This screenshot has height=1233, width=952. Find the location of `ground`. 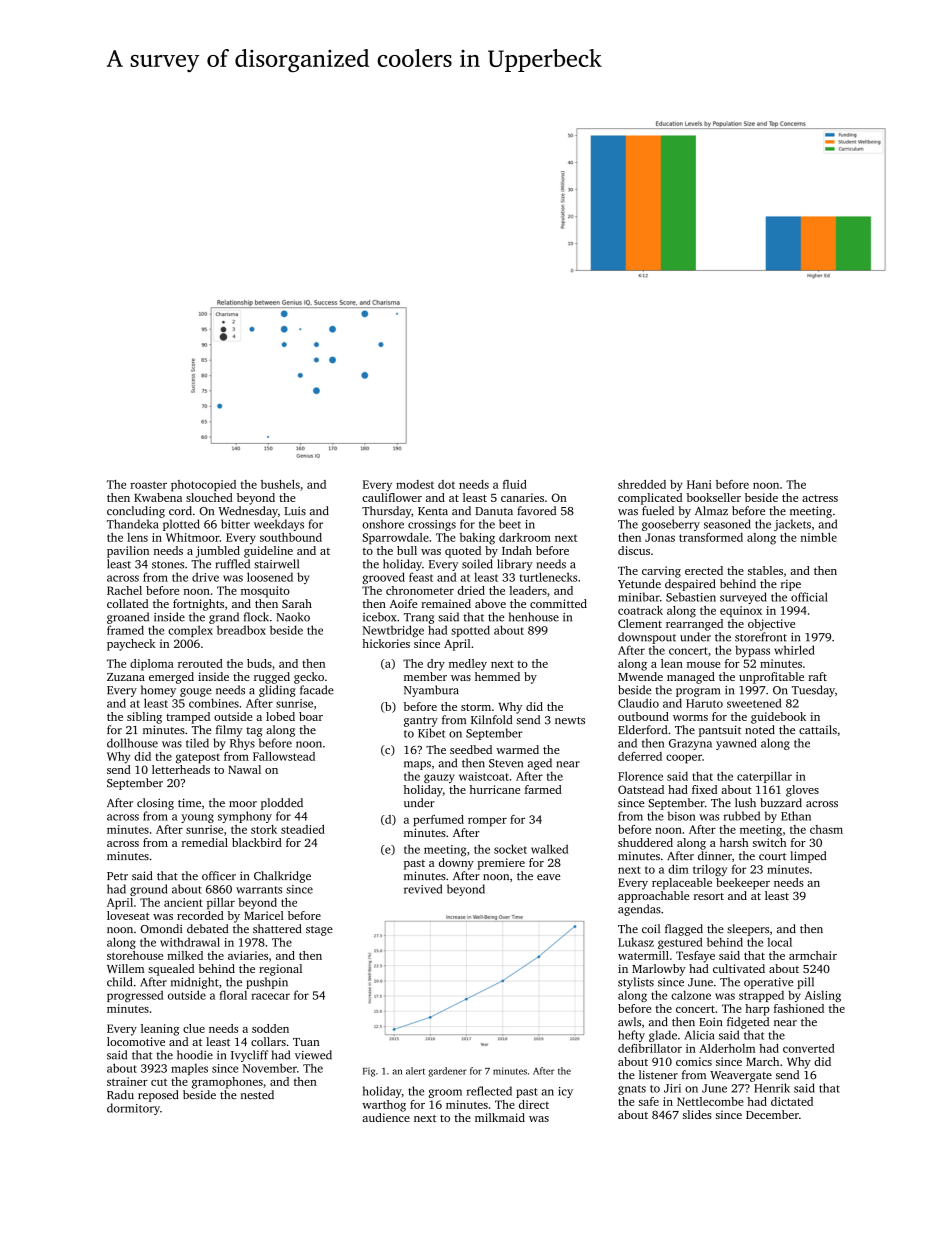

ground is located at coordinates (149, 890).
